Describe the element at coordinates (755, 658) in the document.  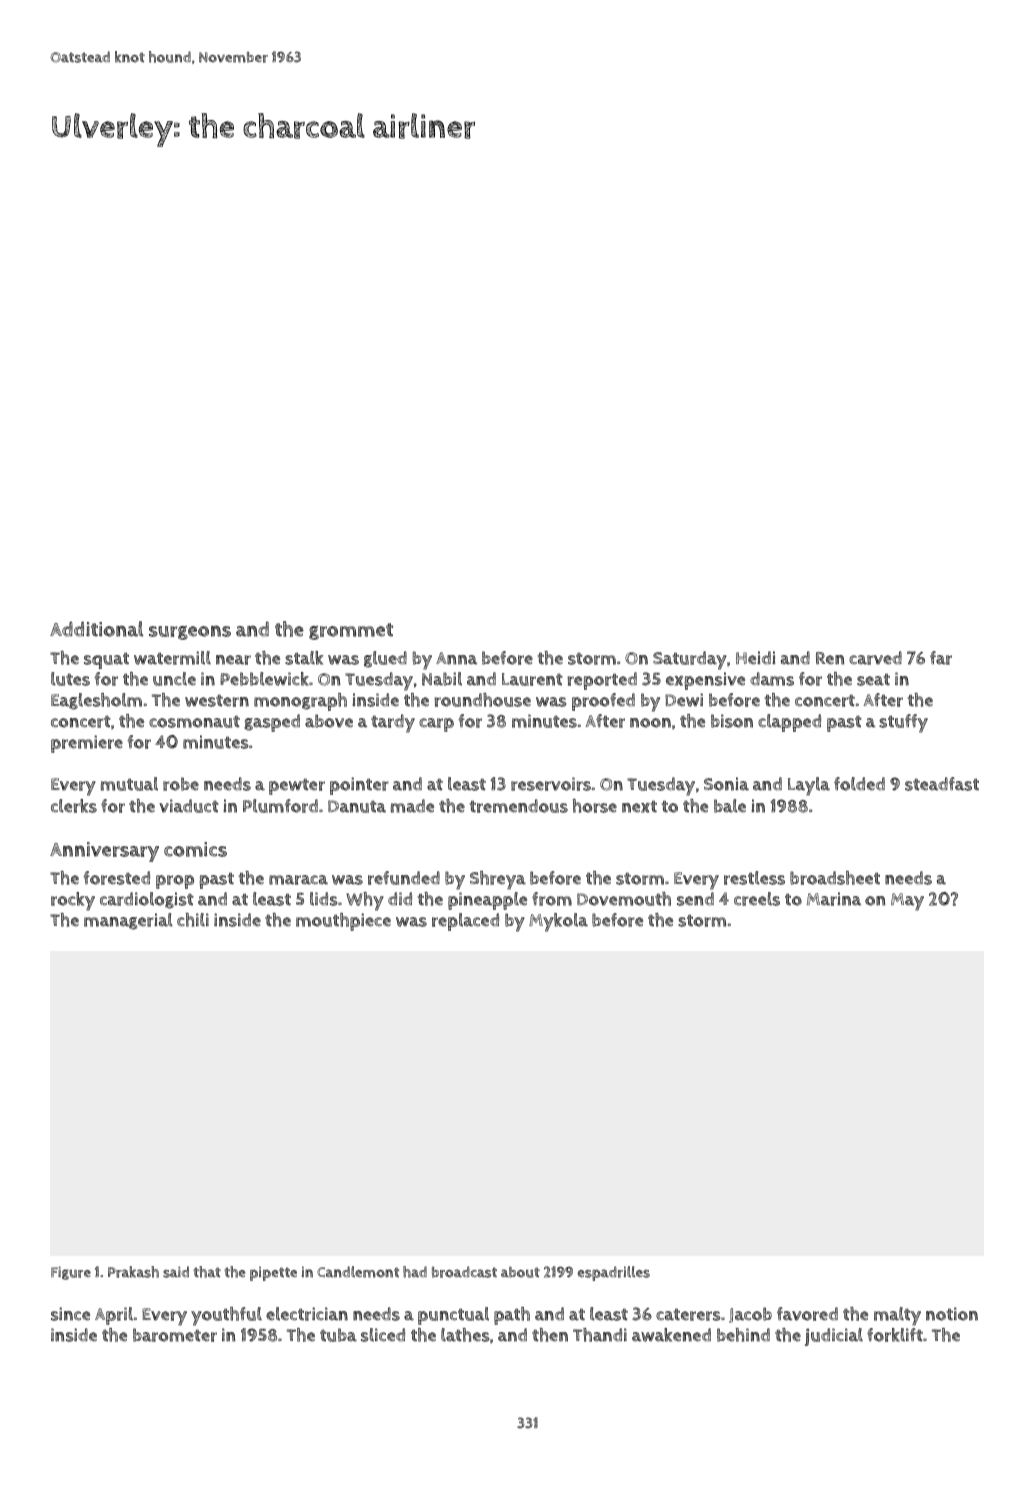
I see `Heidi` at that location.
